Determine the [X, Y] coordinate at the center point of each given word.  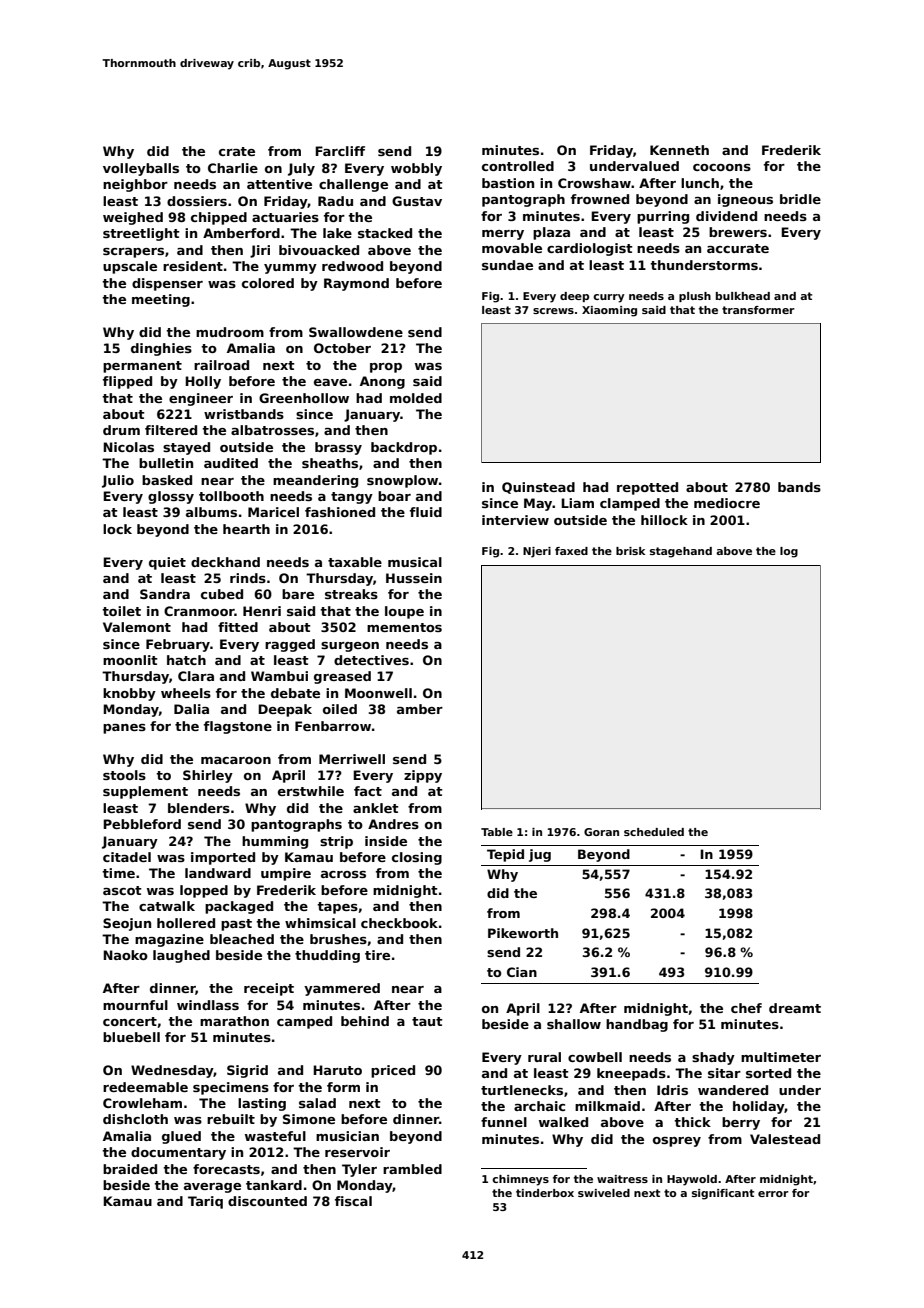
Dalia [191, 709]
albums [211, 512]
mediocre [727, 503]
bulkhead [743, 296]
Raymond [356, 284]
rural [544, 1057]
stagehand [681, 552]
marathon [234, 1021]
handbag [637, 1025]
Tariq [205, 1202]
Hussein [414, 578]
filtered [171, 430]
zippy [423, 776]
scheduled [654, 832]
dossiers [197, 201]
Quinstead [538, 488]
